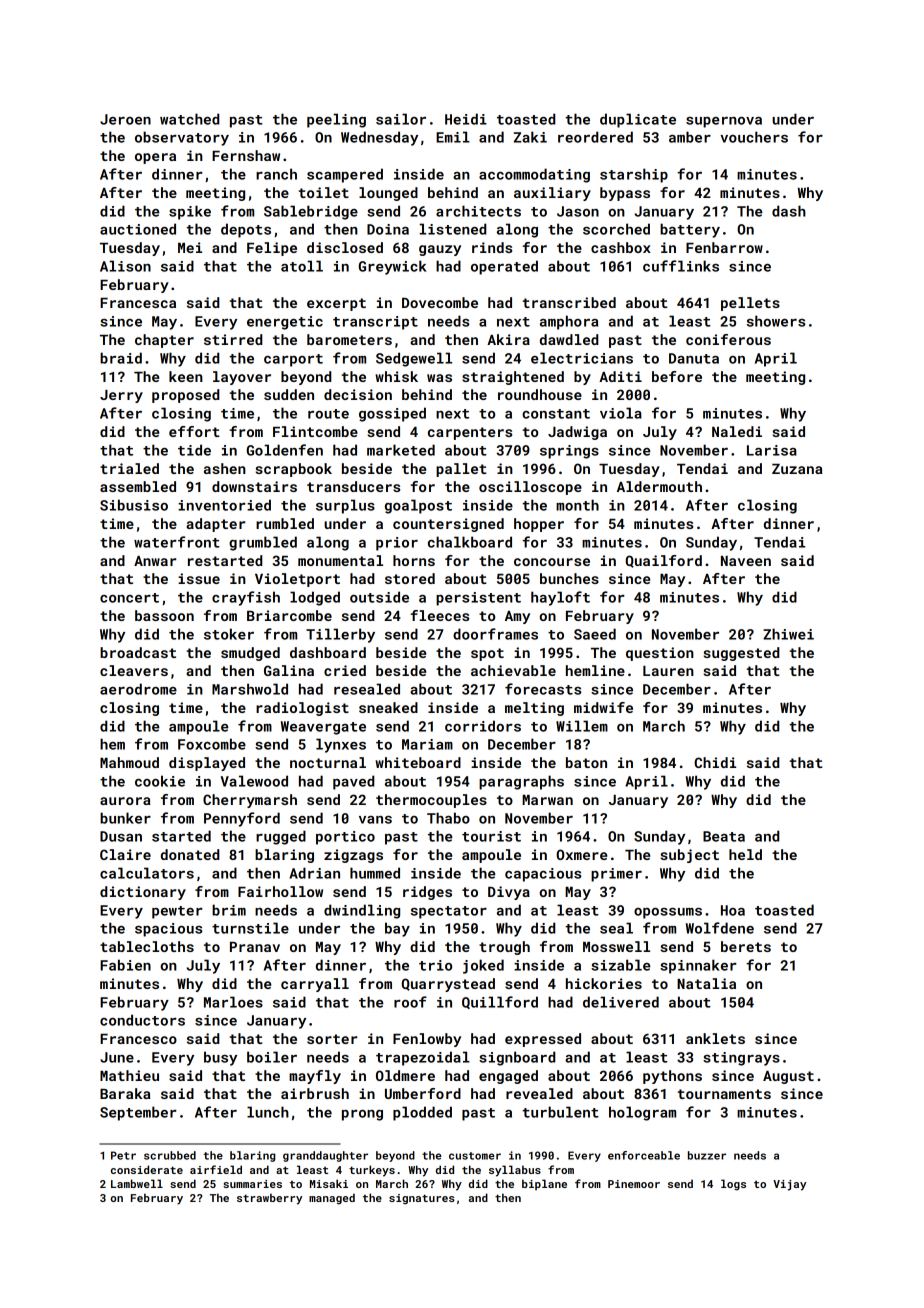 This page has width=924, height=1308. What do you see at coordinates (117, 1057) in the page?
I see `June` at bounding box center [117, 1057].
